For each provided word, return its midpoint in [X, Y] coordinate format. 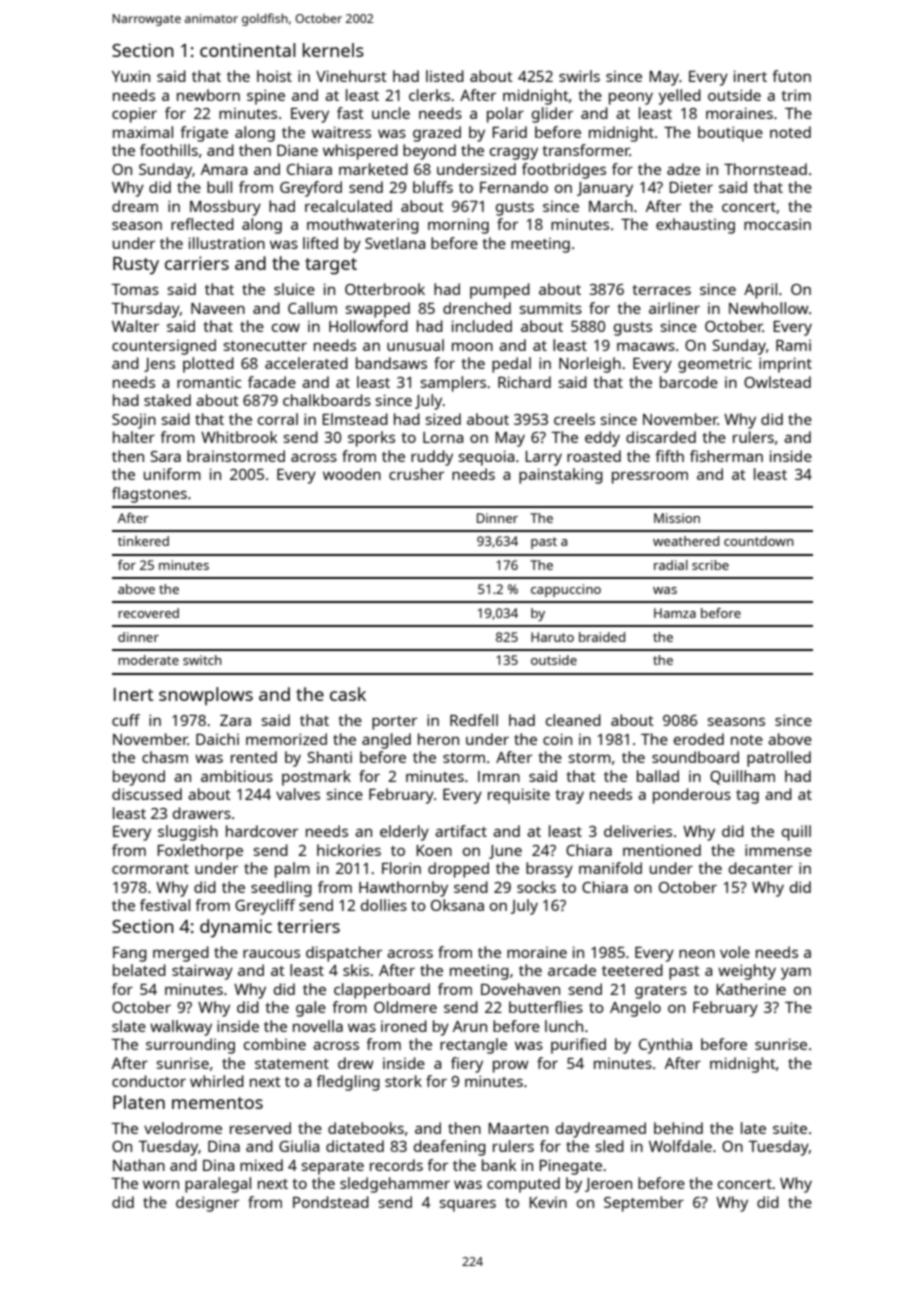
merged [181, 954]
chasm [165, 757]
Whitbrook [239, 437]
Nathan [139, 1165]
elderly [404, 833]
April [760, 291]
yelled [680, 97]
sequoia [486, 458]
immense [778, 850]
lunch [564, 1026]
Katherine [751, 989]
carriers [197, 263]
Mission [677, 518]
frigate [204, 134]
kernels [333, 50]
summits [551, 308]
